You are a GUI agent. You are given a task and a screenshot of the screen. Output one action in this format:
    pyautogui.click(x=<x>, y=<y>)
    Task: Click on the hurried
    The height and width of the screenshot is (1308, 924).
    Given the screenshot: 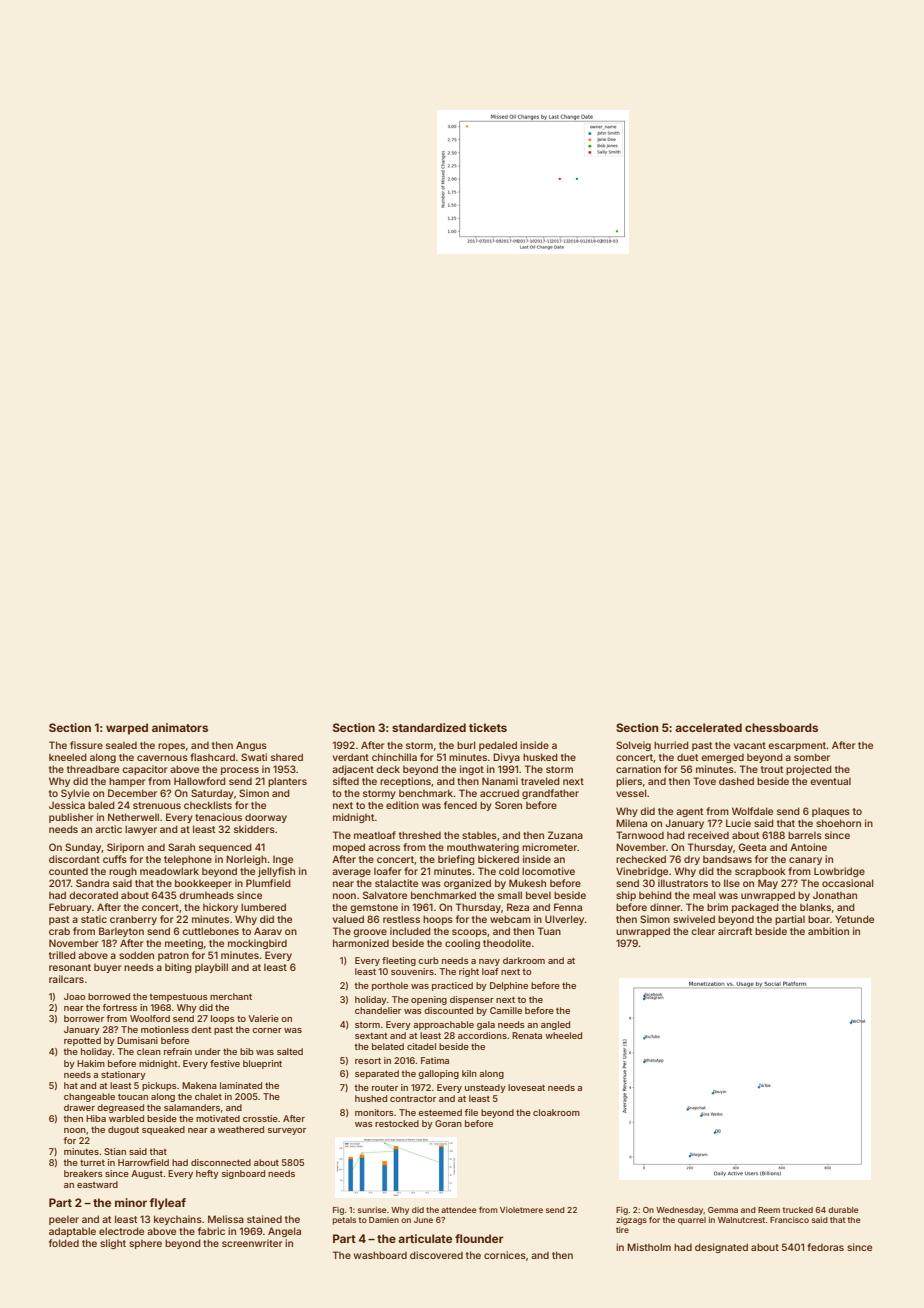 What is the action you would take?
    pyautogui.click(x=671, y=745)
